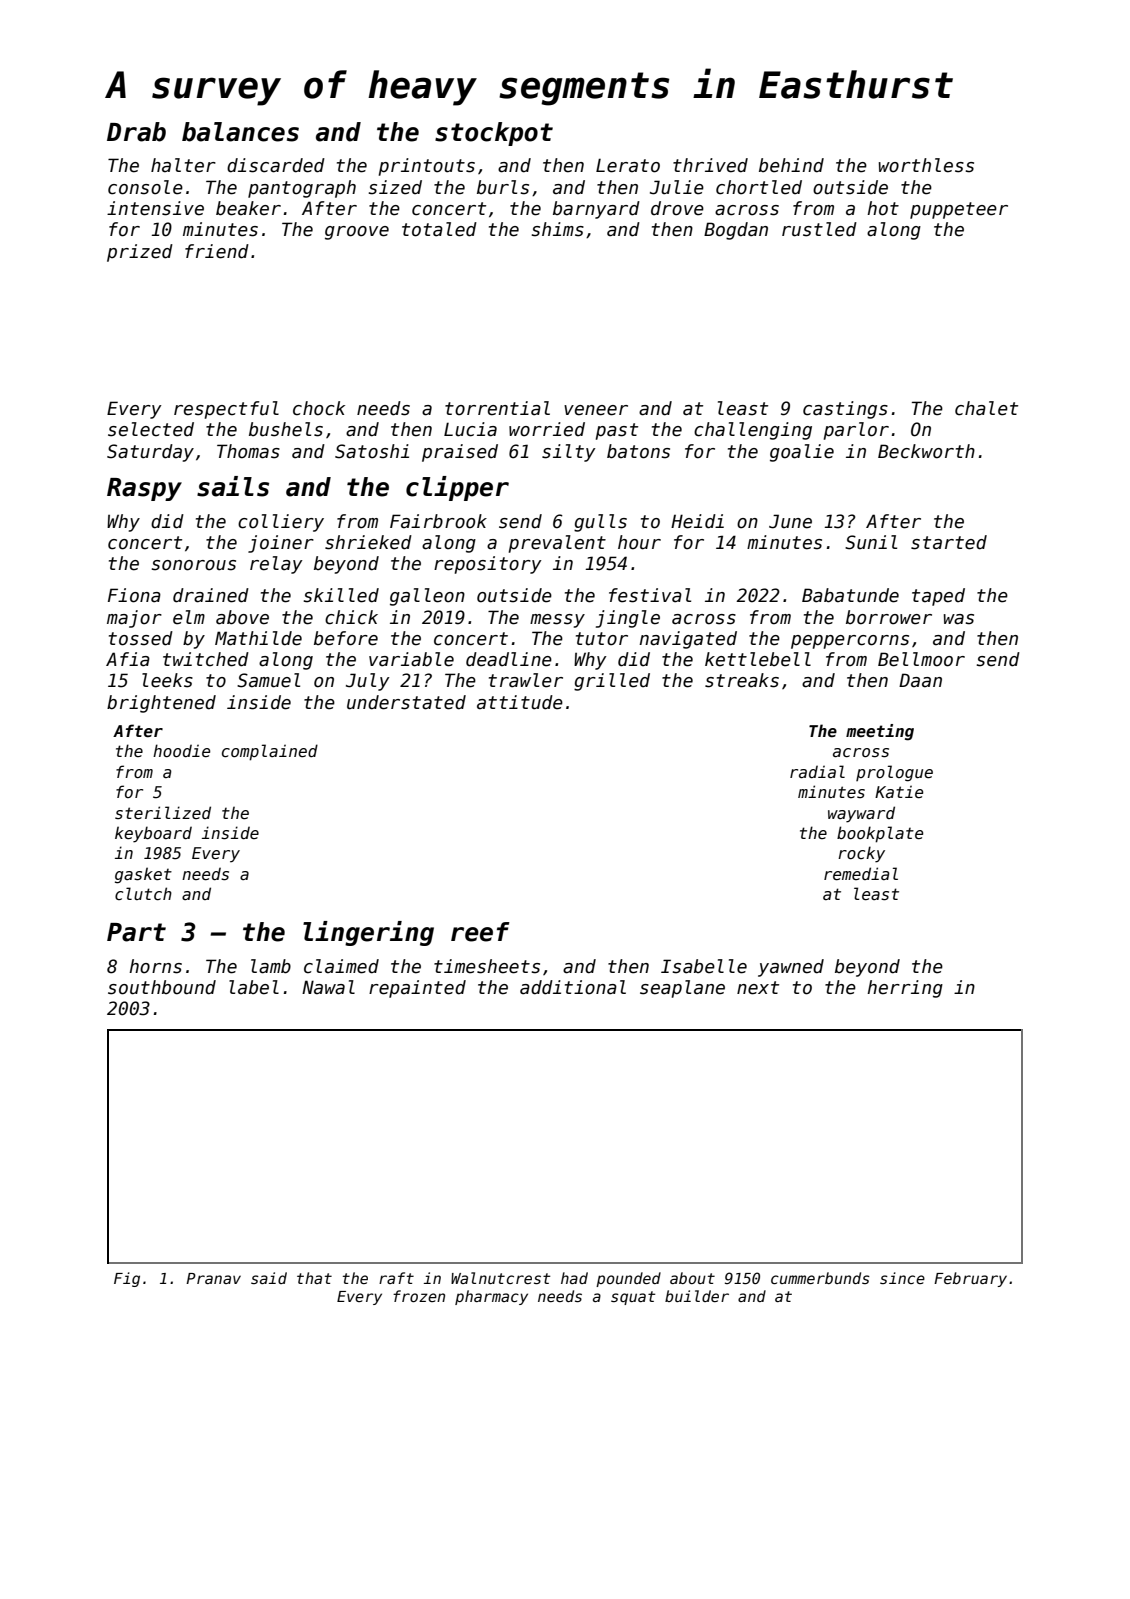  What do you see at coordinates (905, 989) in the page?
I see `herring` at bounding box center [905, 989].
